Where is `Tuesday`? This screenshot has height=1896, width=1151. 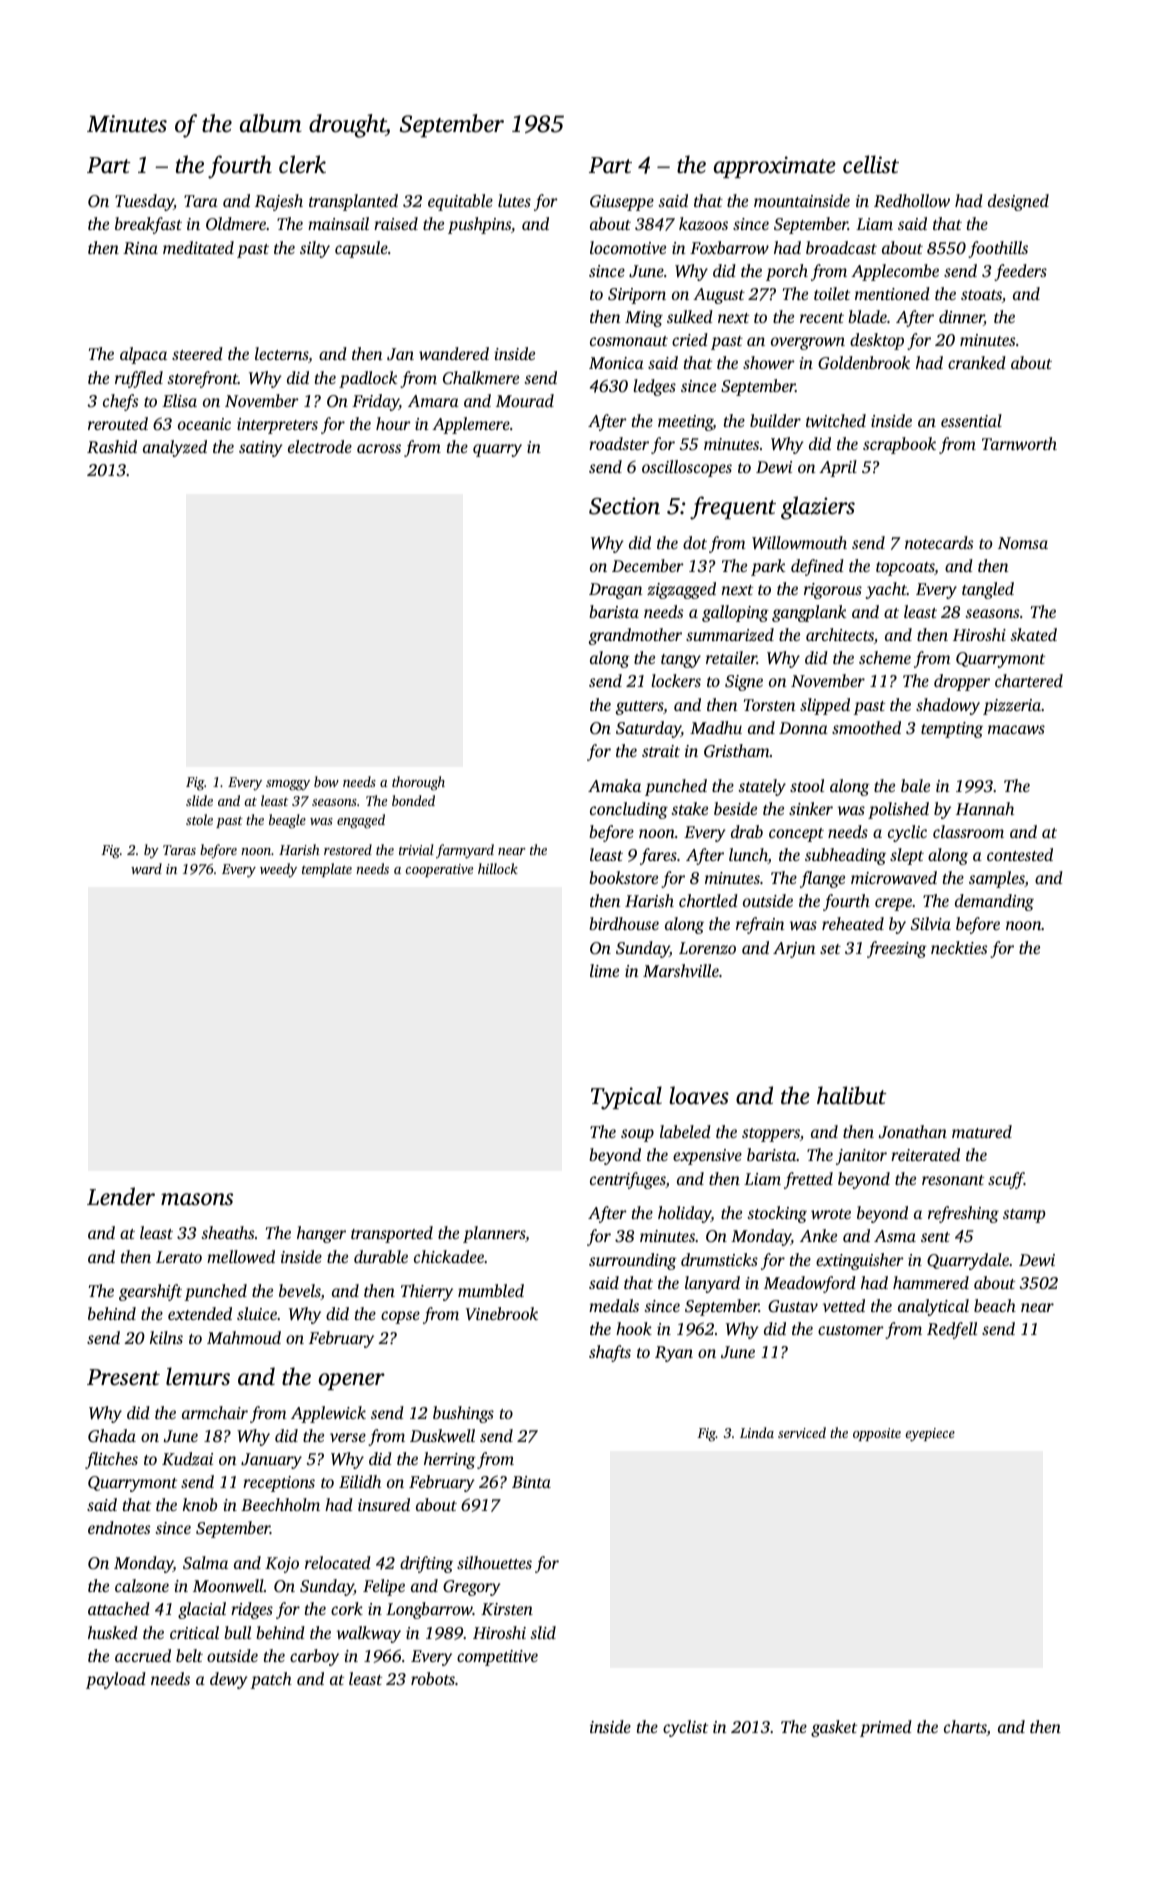
Tuesday is located at coordinates (144, 202).
